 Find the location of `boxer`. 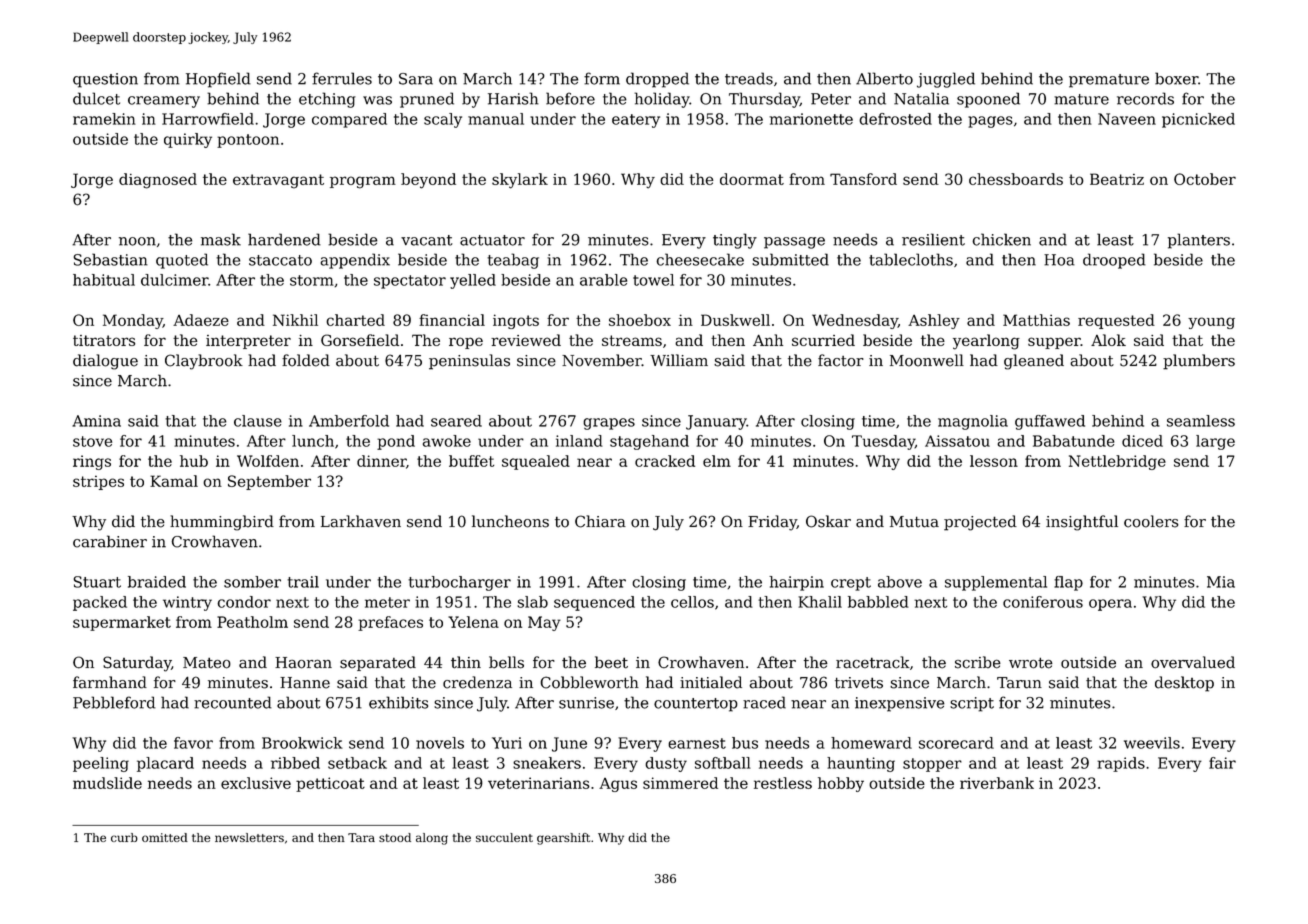

boxer is located at coordinates (1176, 78).
